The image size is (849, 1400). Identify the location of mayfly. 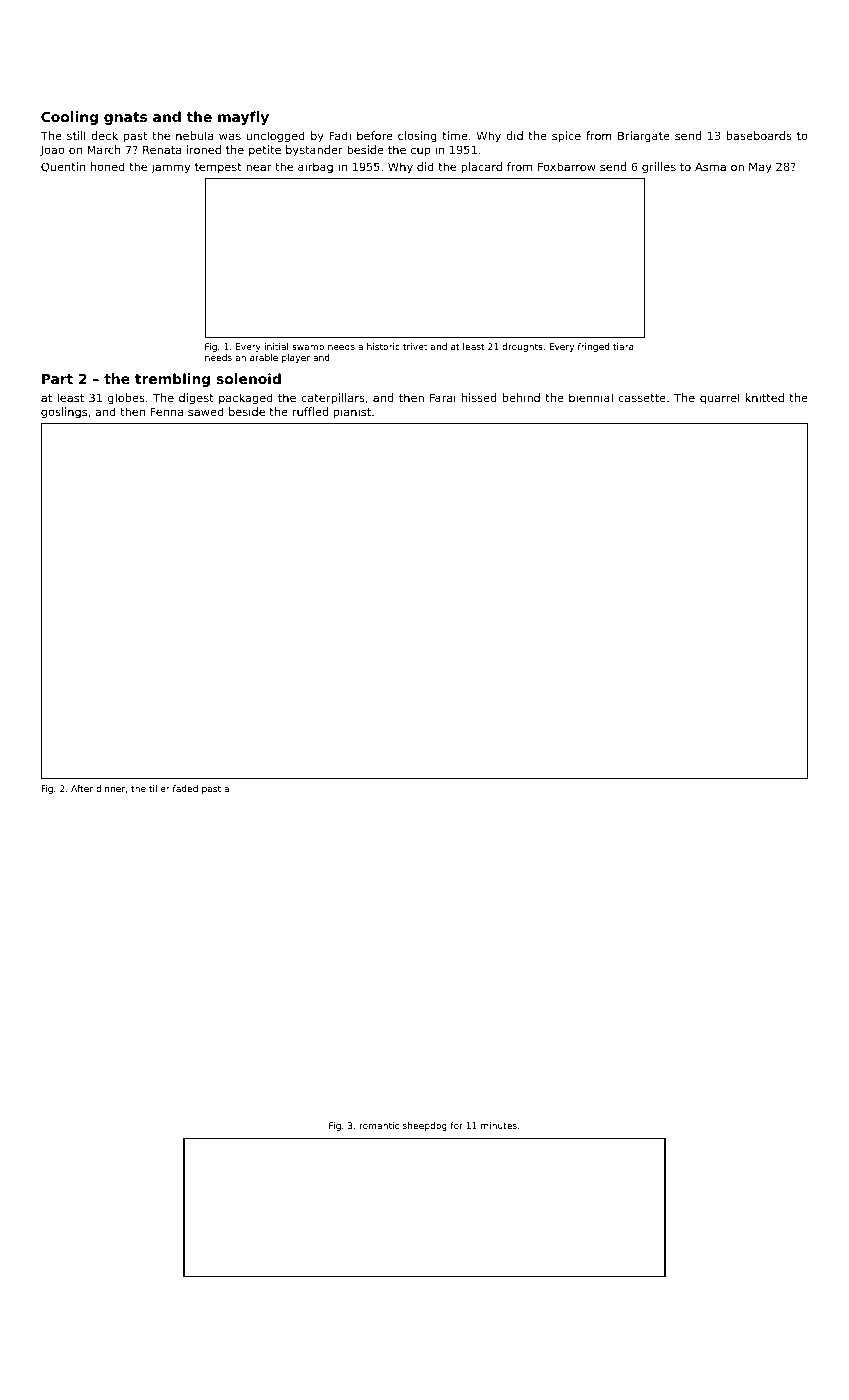
(243, 118).
